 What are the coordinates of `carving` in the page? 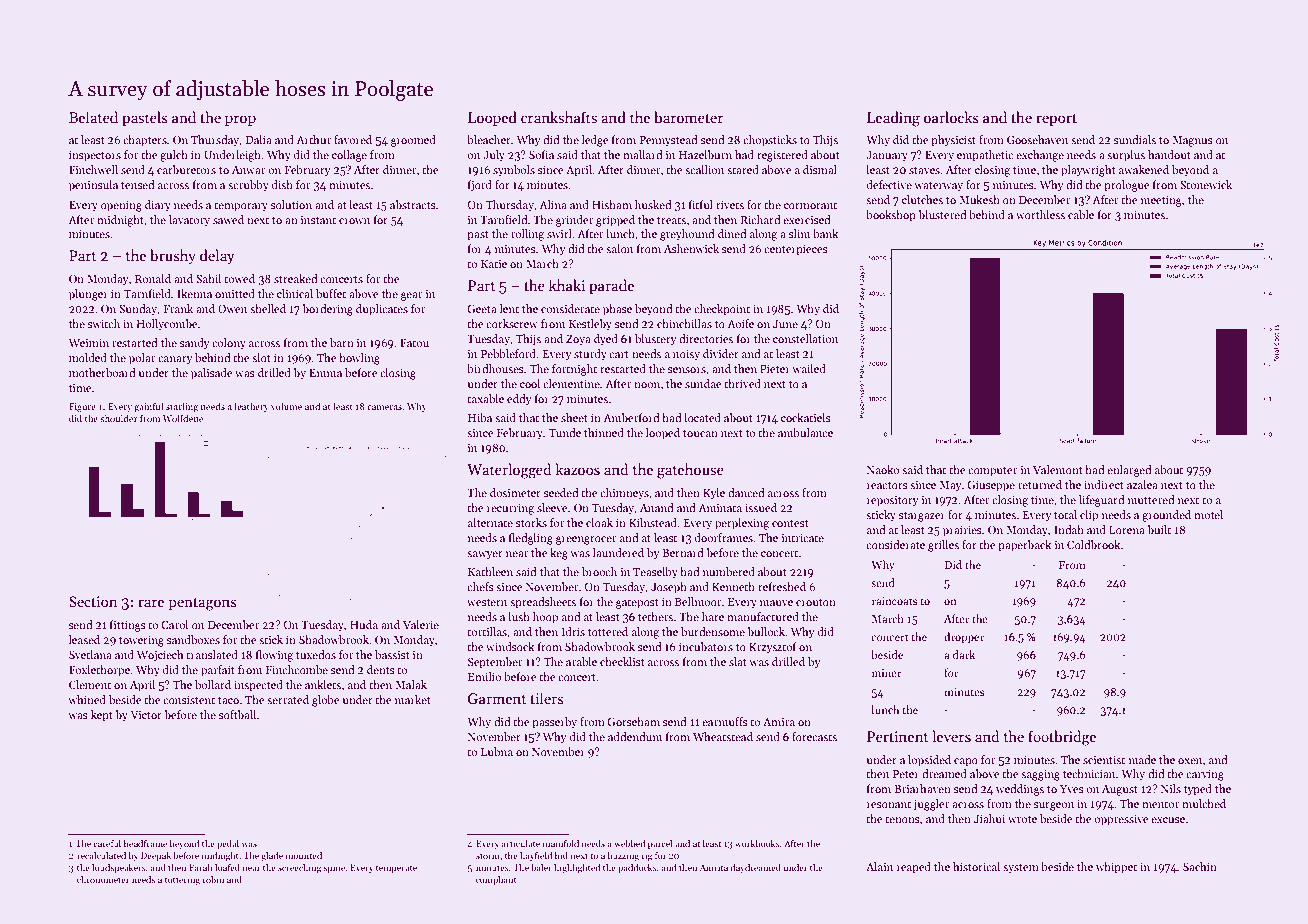 It's located at (1205, 775).
